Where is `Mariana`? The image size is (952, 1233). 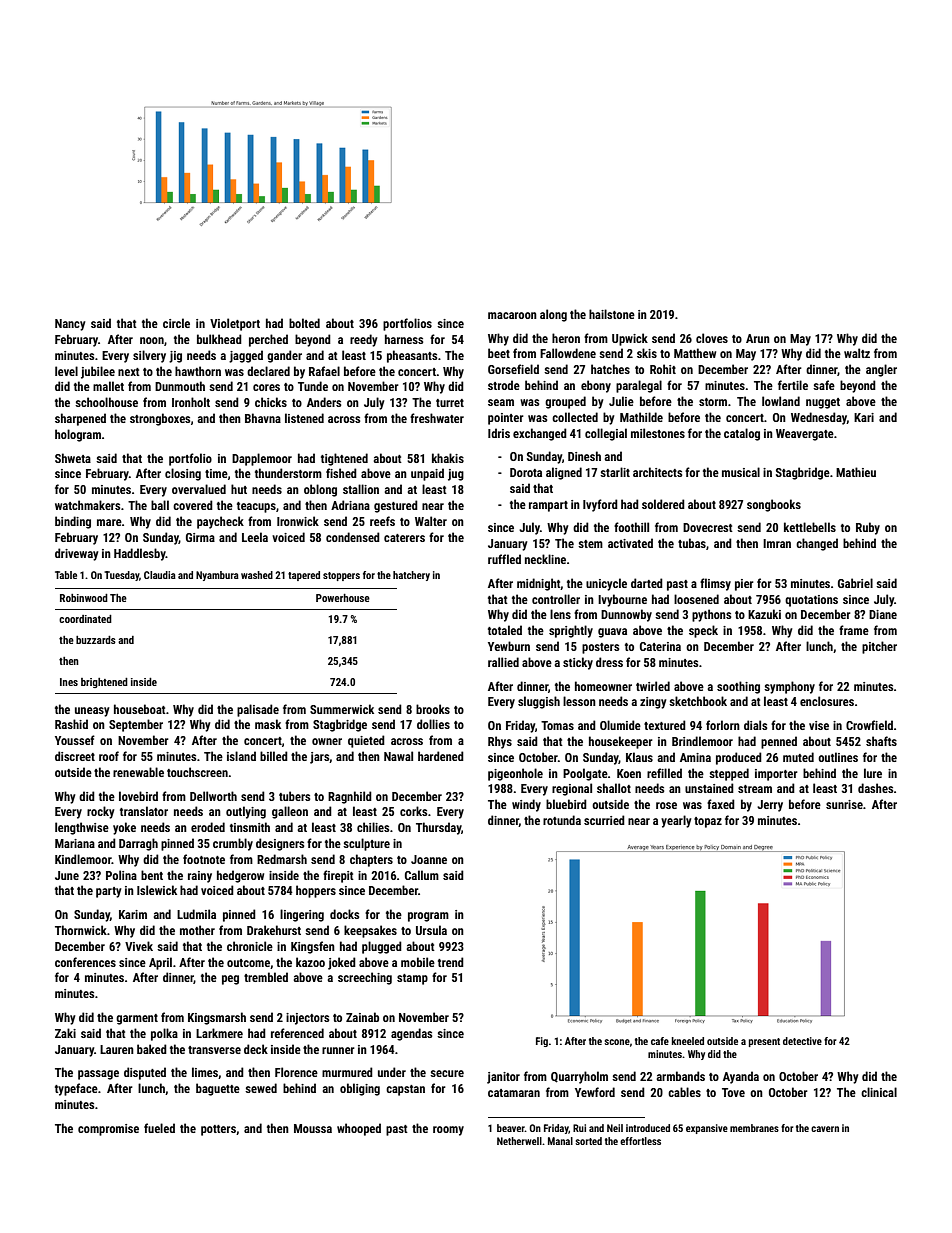 Mariana is located at coordinates (75, 843).
